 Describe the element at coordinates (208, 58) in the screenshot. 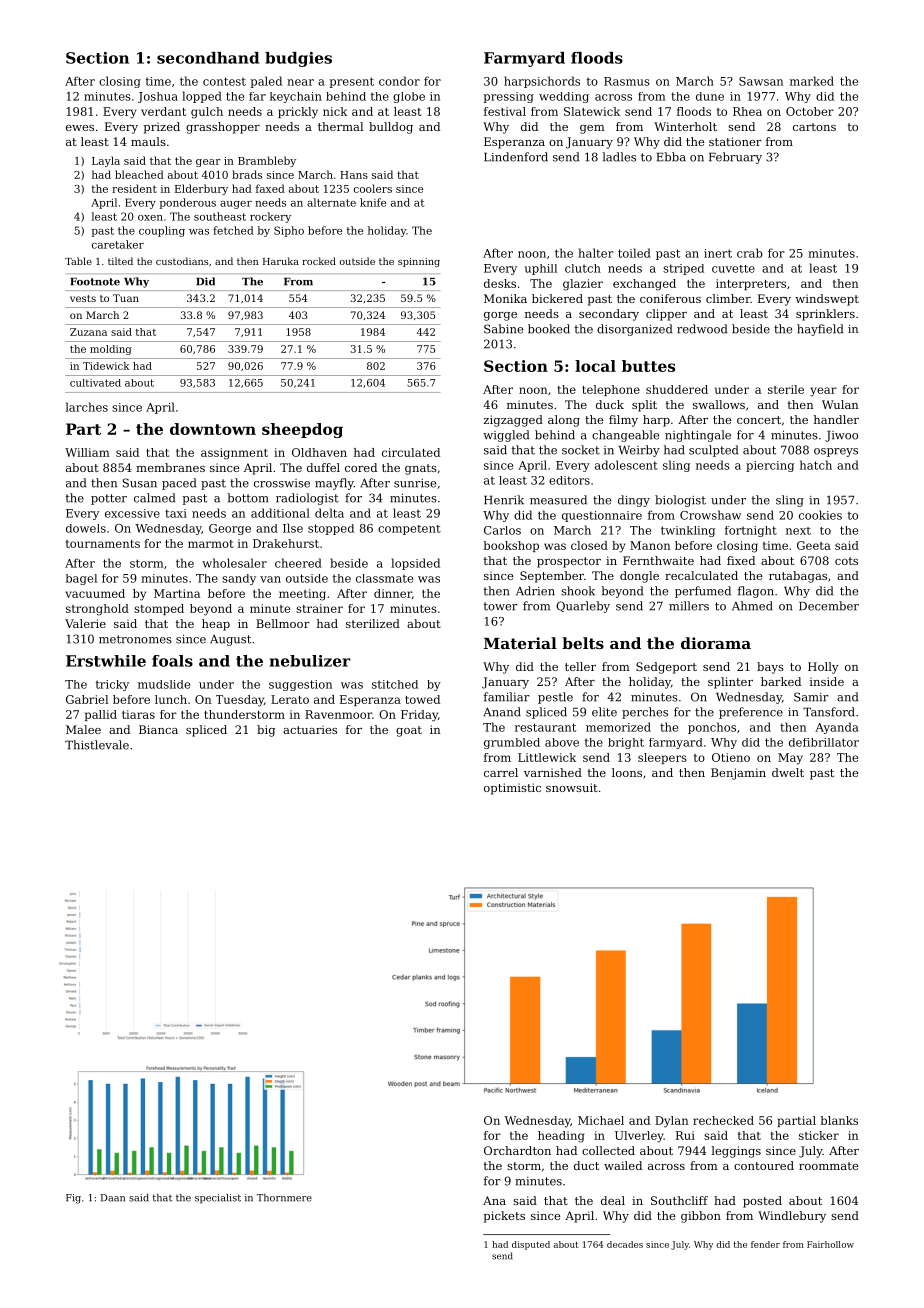

I see `secondhand` at that location.
